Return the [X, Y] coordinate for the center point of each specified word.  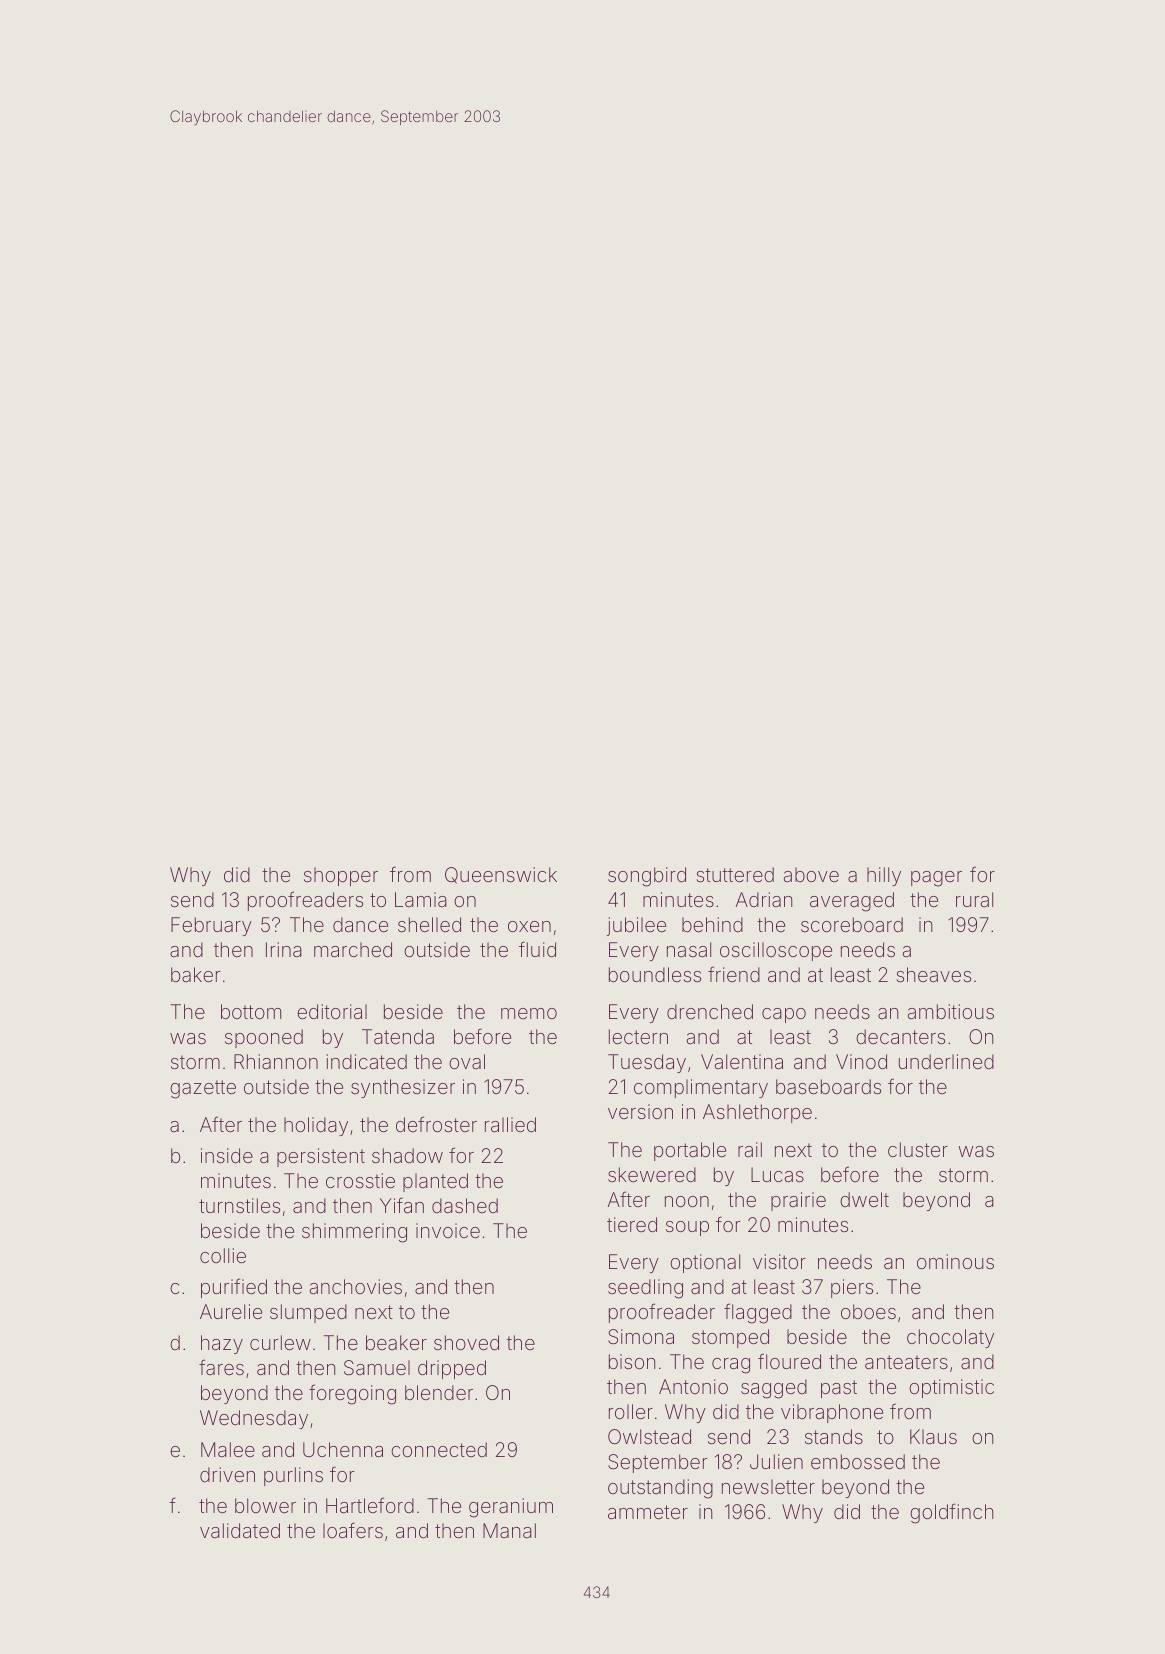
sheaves [933, 974]
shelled [429, 924]
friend [734, 974]
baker [196, 974]
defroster [436, 1124]
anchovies [356, 1286]
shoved [466, 1342]
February [211, 926]
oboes [868, 1311]
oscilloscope [776, 951]
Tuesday [647, 1063]
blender [439, 1392]
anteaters [906, 1362]
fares [221, 1367]
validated [240, 1530]
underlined [946, 1061]
